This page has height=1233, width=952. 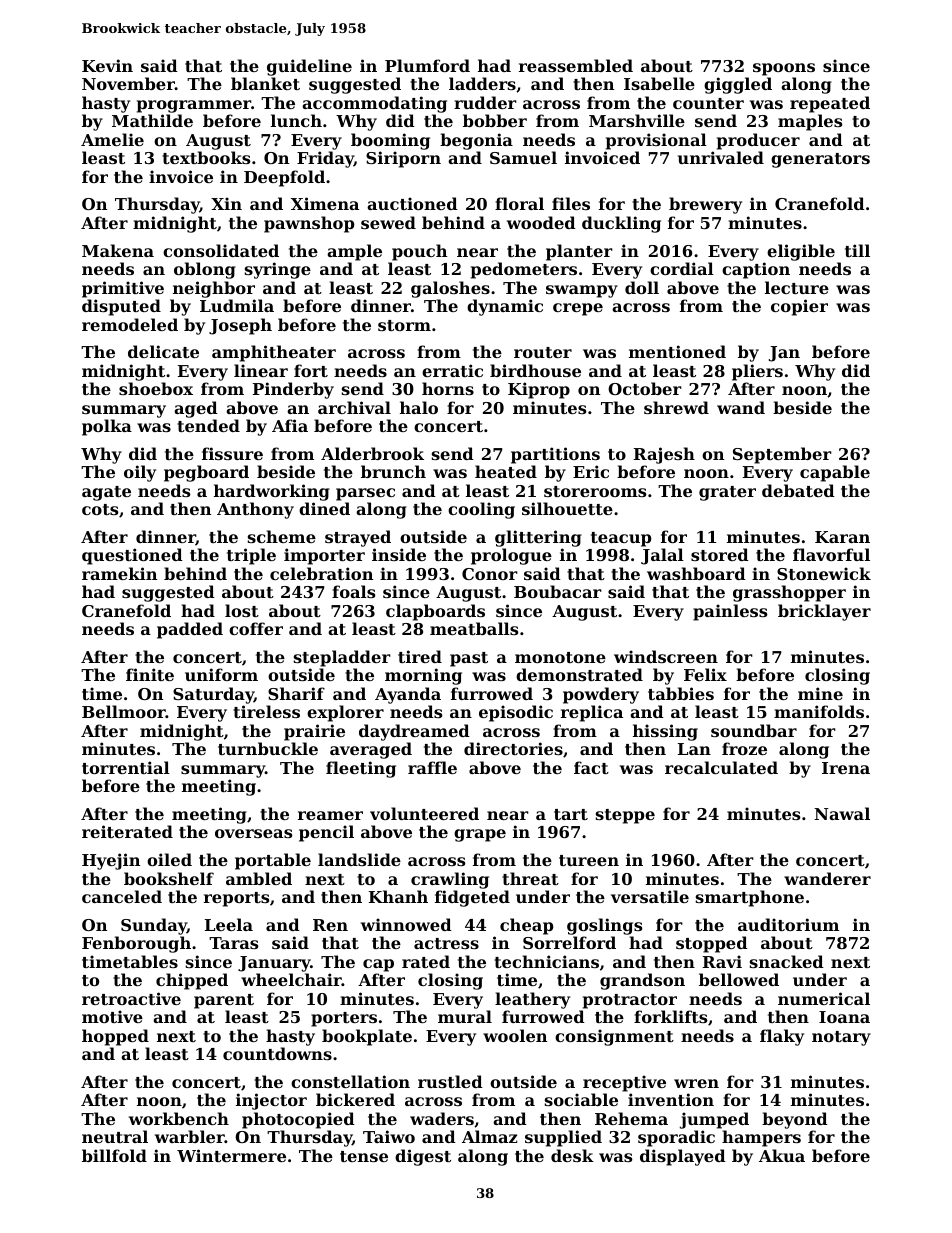 What do you see at coordinates (231, 1155) in the page?
I see `Wintermere` at bounding box center [231, 1155].
